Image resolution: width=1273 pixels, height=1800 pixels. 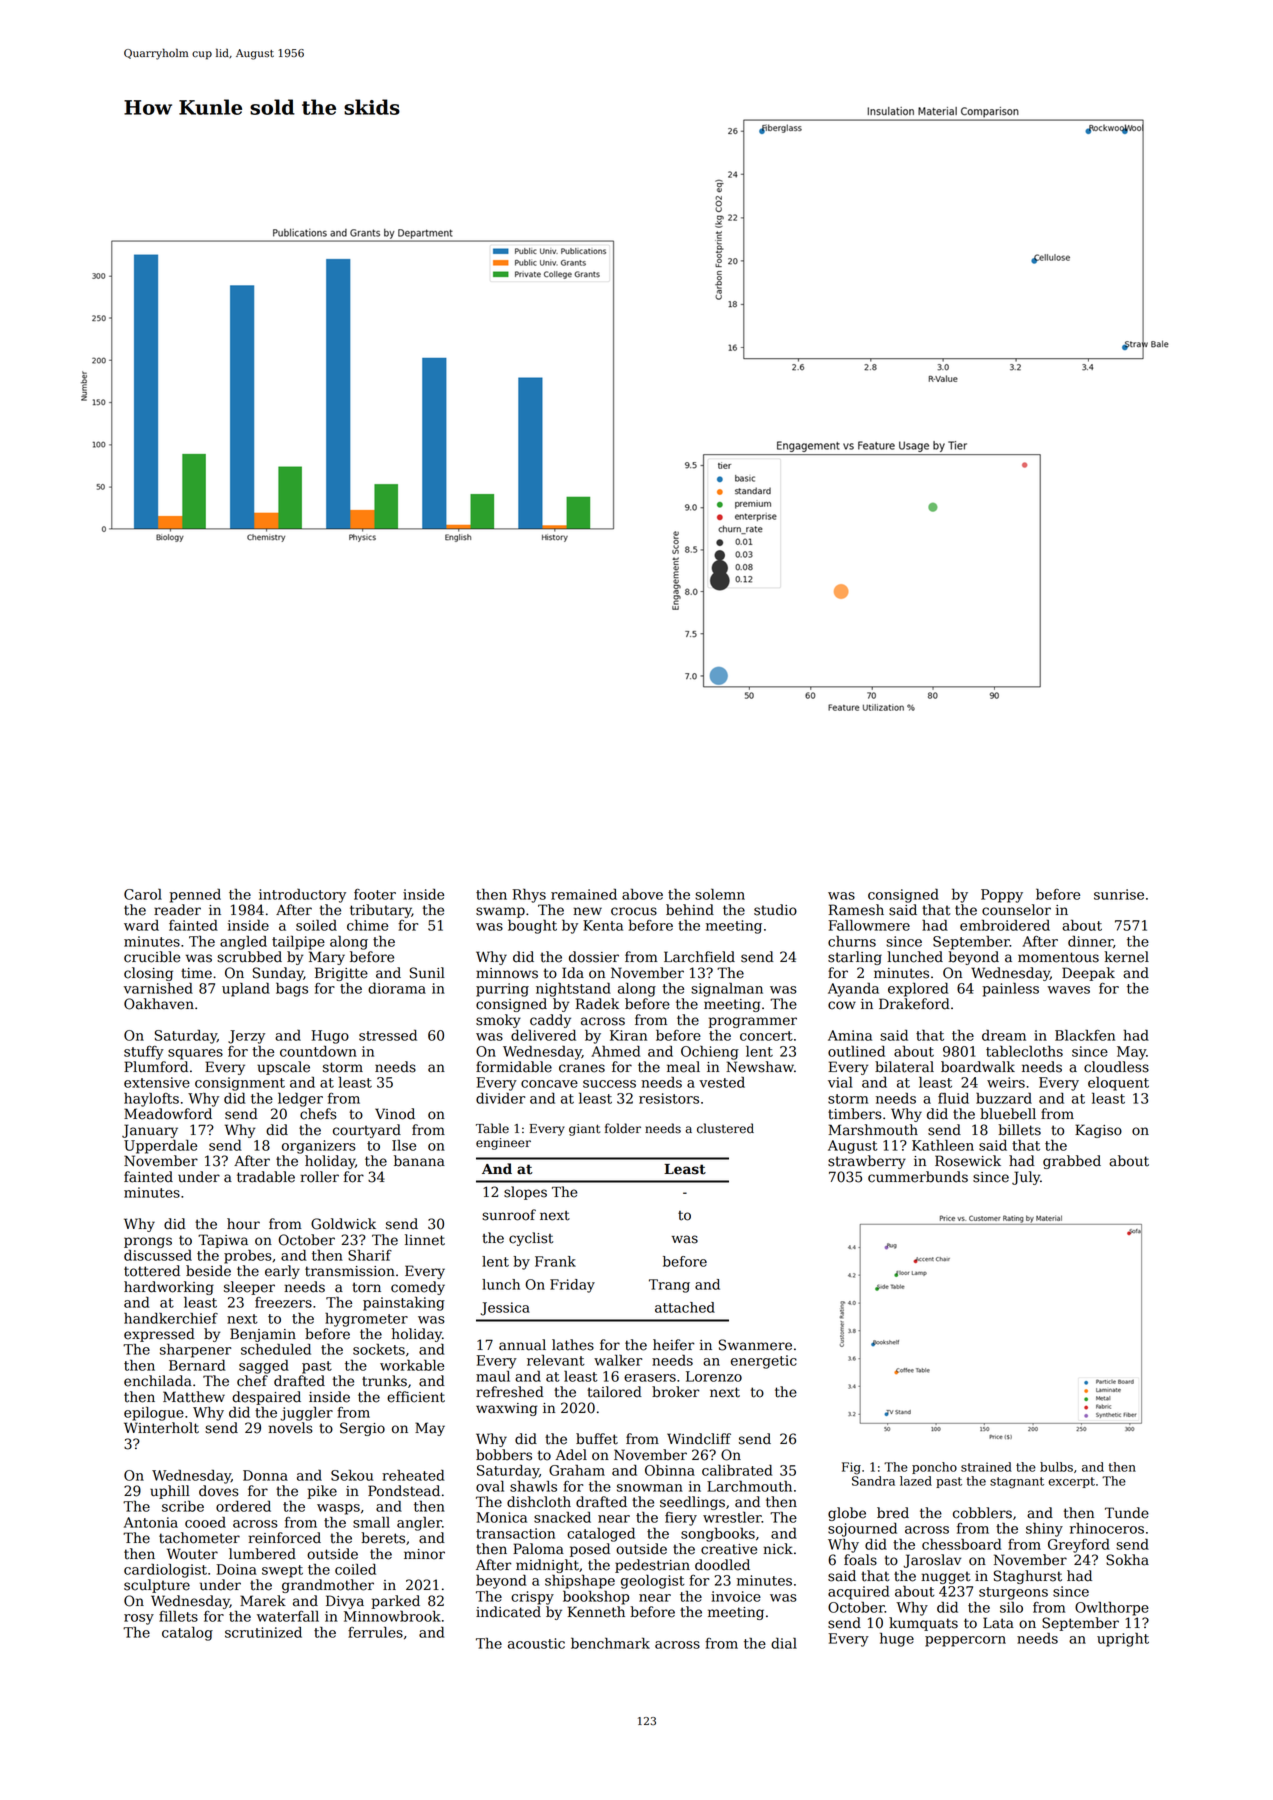 What do you see at coordinates (609, 1084) in the page?
I see `success` at bounding box center [609, 1084].
